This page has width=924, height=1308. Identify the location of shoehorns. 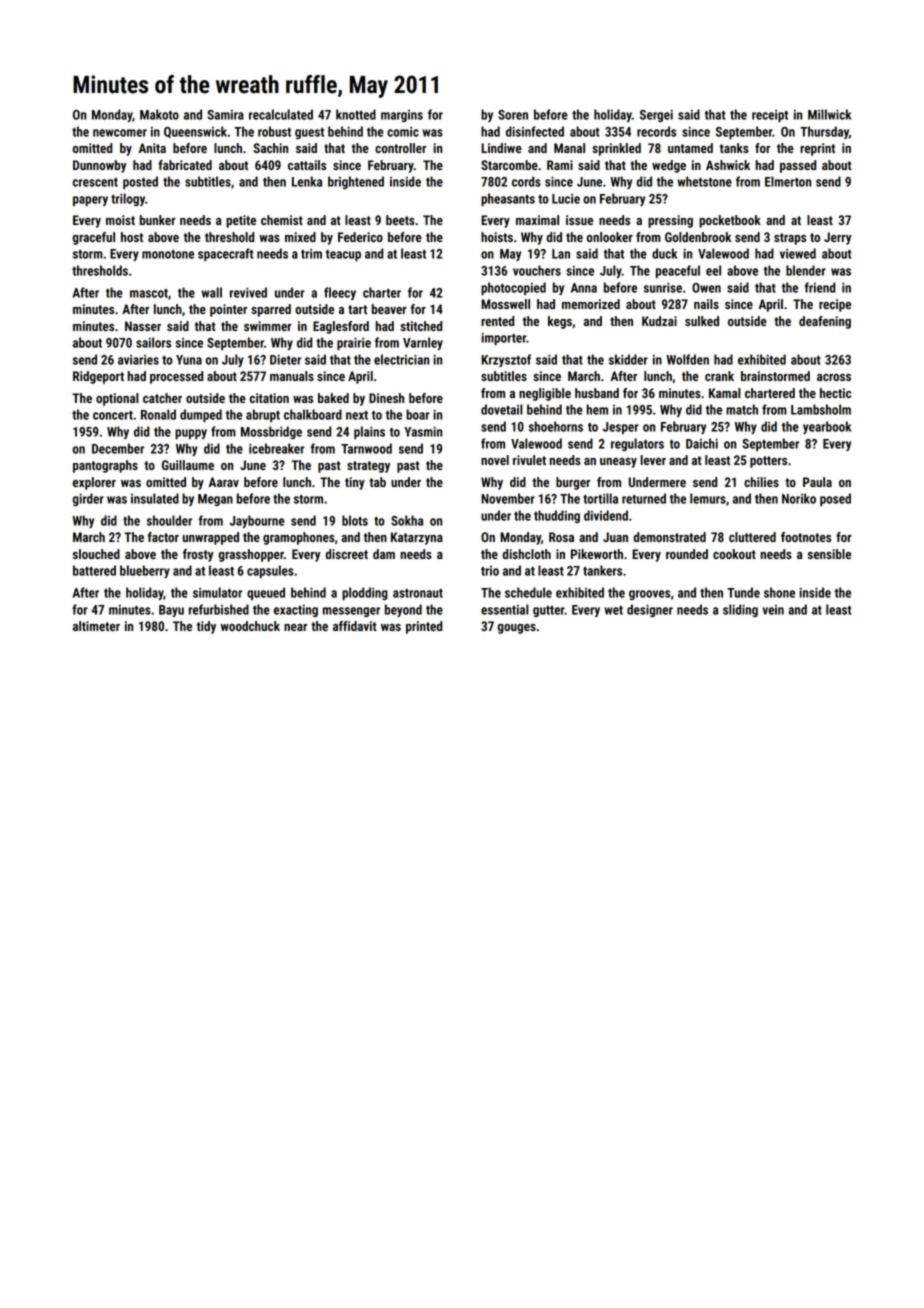
(556, 426).
